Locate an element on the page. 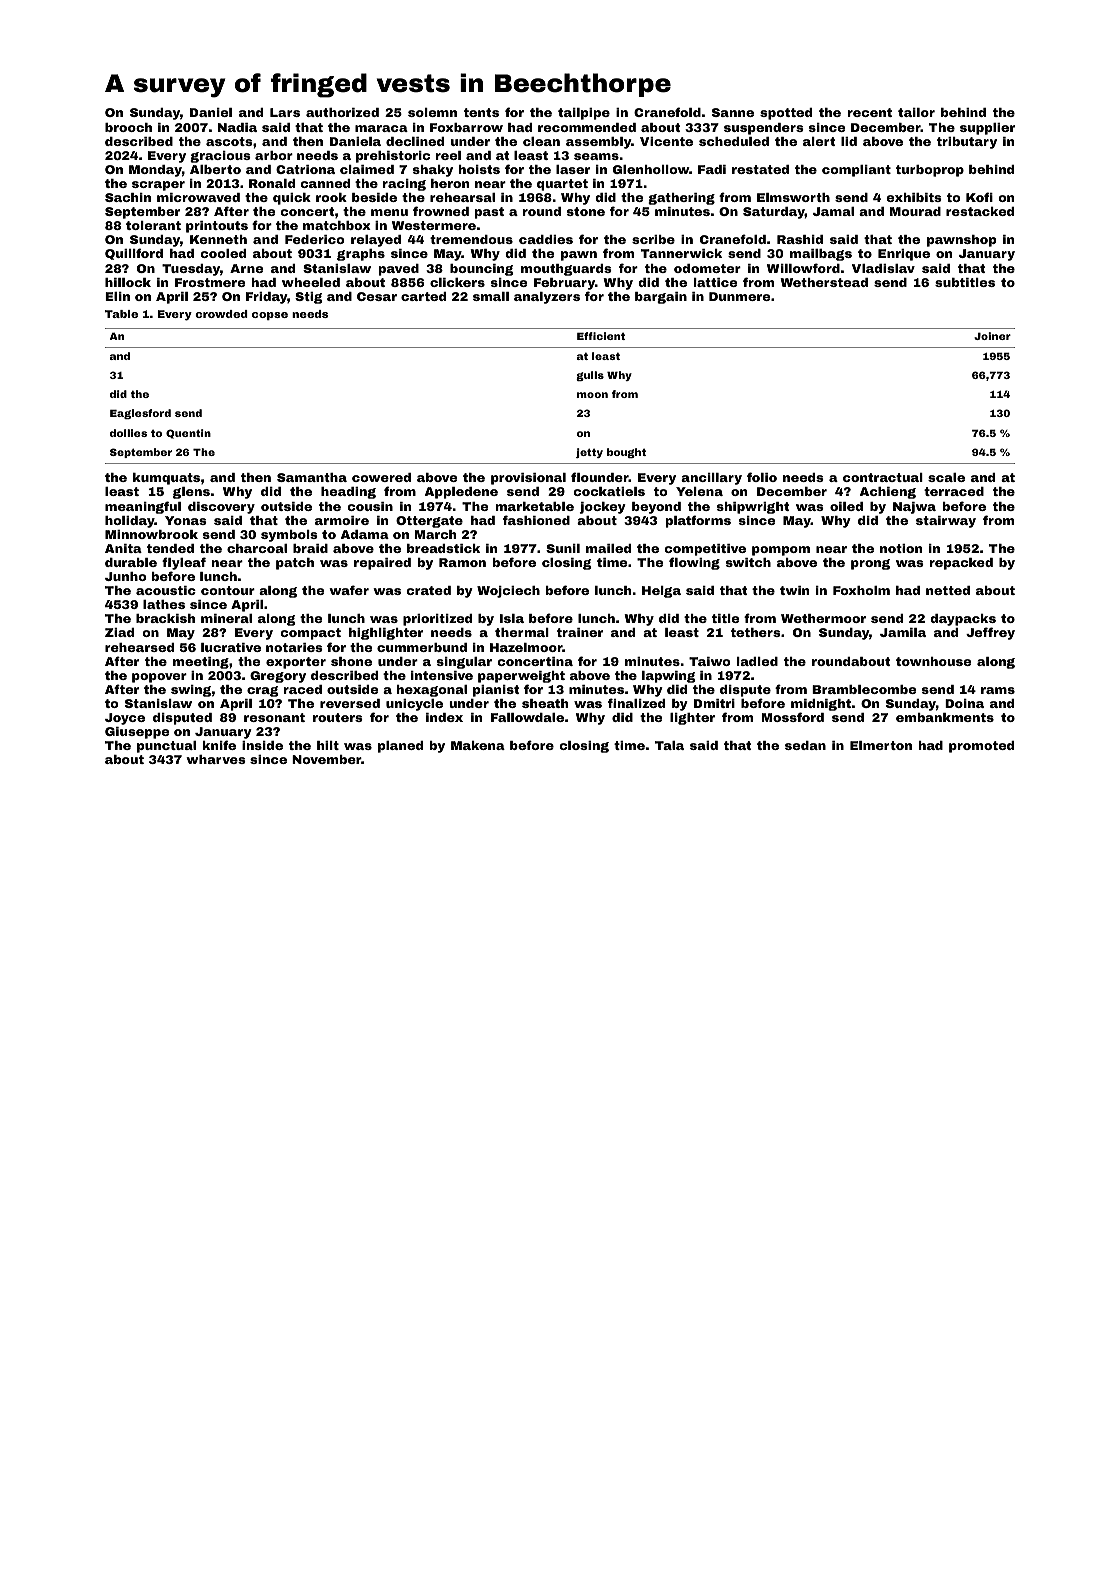 The image size is (1120, 1584). tailor is located at coordinates (916, 112).
